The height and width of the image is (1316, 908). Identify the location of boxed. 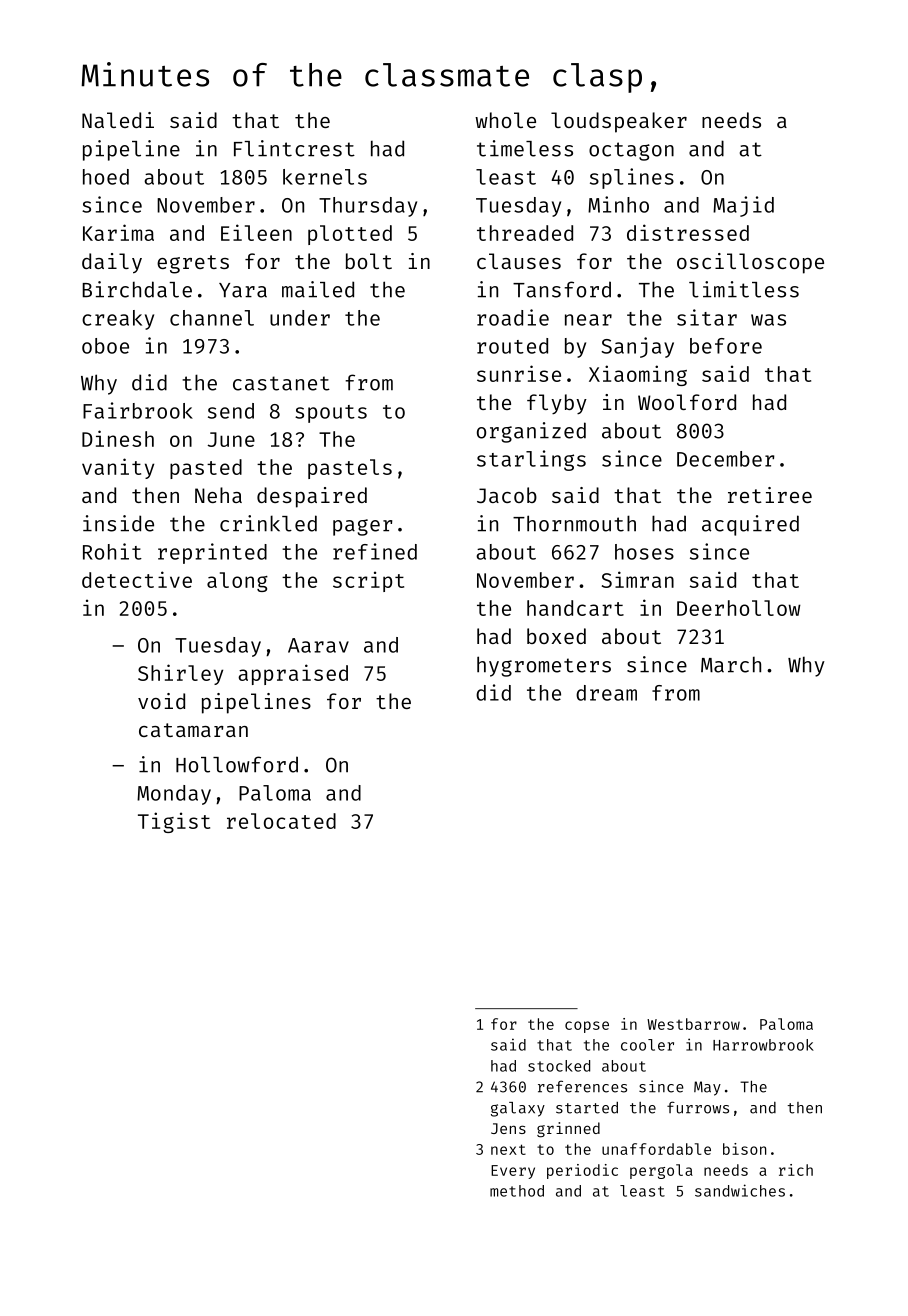
(556, 636).
